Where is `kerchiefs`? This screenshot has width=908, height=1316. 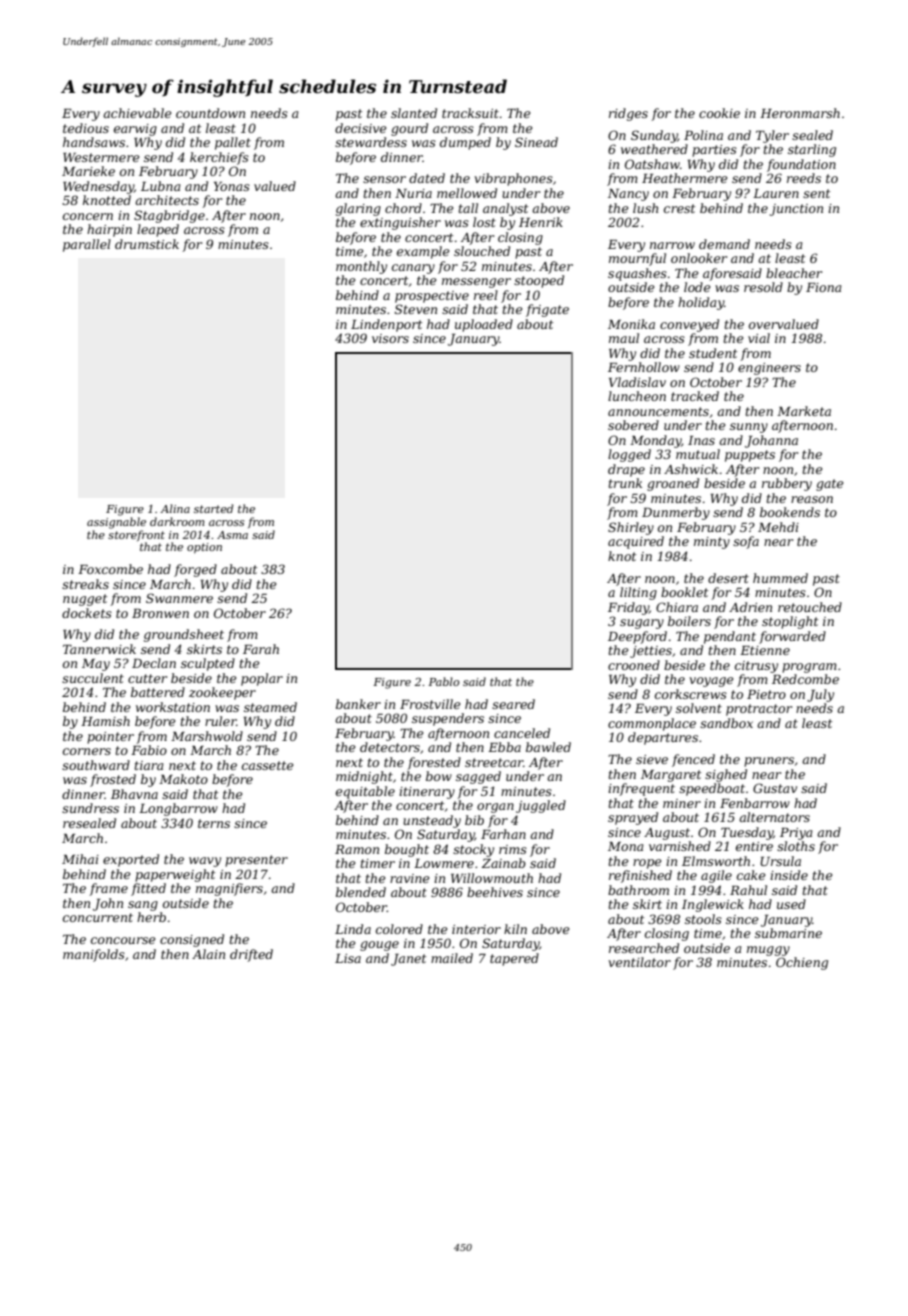
kerchiefs is located at coordinates (219, 158).
